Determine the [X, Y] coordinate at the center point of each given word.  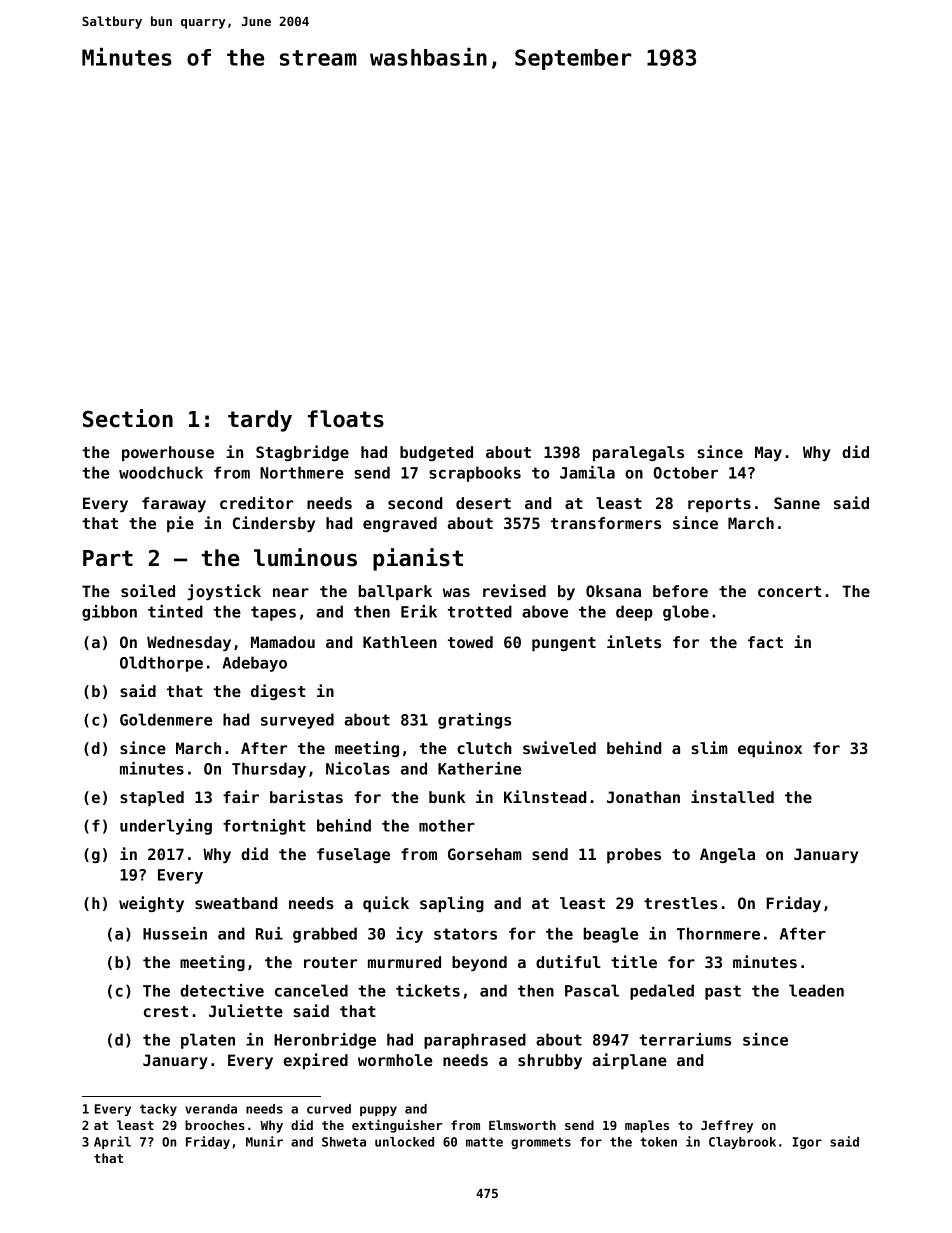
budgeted [436, 453]
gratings [474, 721]
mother [447, 825]
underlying [166, 827]
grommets [541, 1143]
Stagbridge [302, 453]
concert [789, 591]
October [685, 472]
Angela [727, 855]
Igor [807, 1143]
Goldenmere [166, 719]
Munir [264, 1141]
